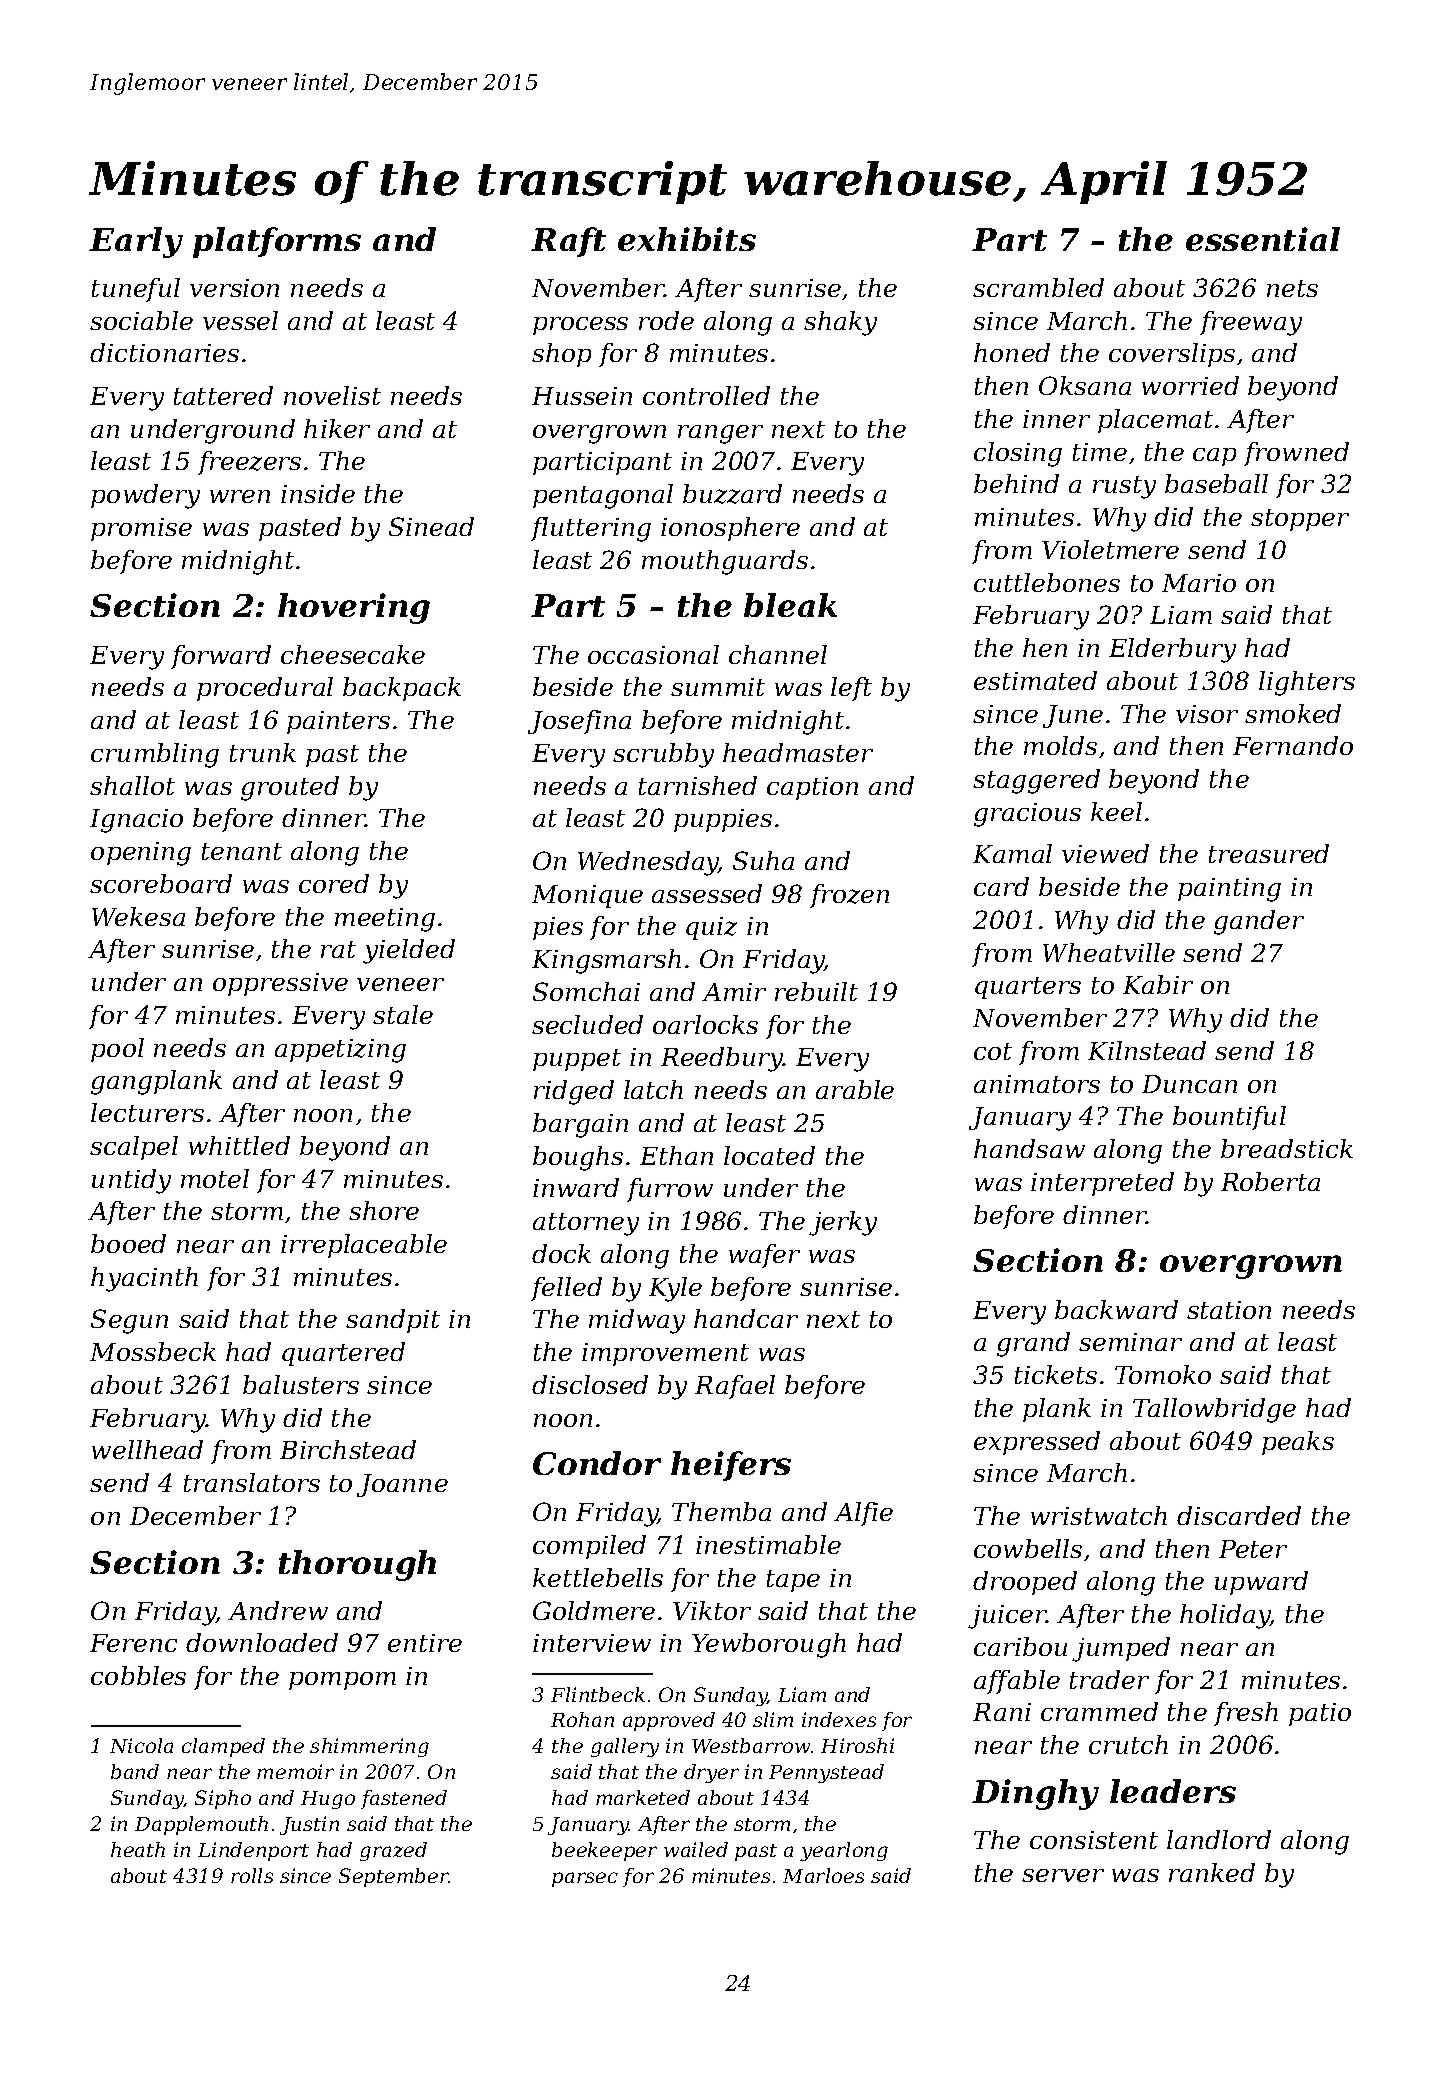 The width and height of the screenshot is (1450, 2100). What do you see at coordinates (290, 788) in the screenshot?
I see `grouted` at bounding box center [290, 788].
